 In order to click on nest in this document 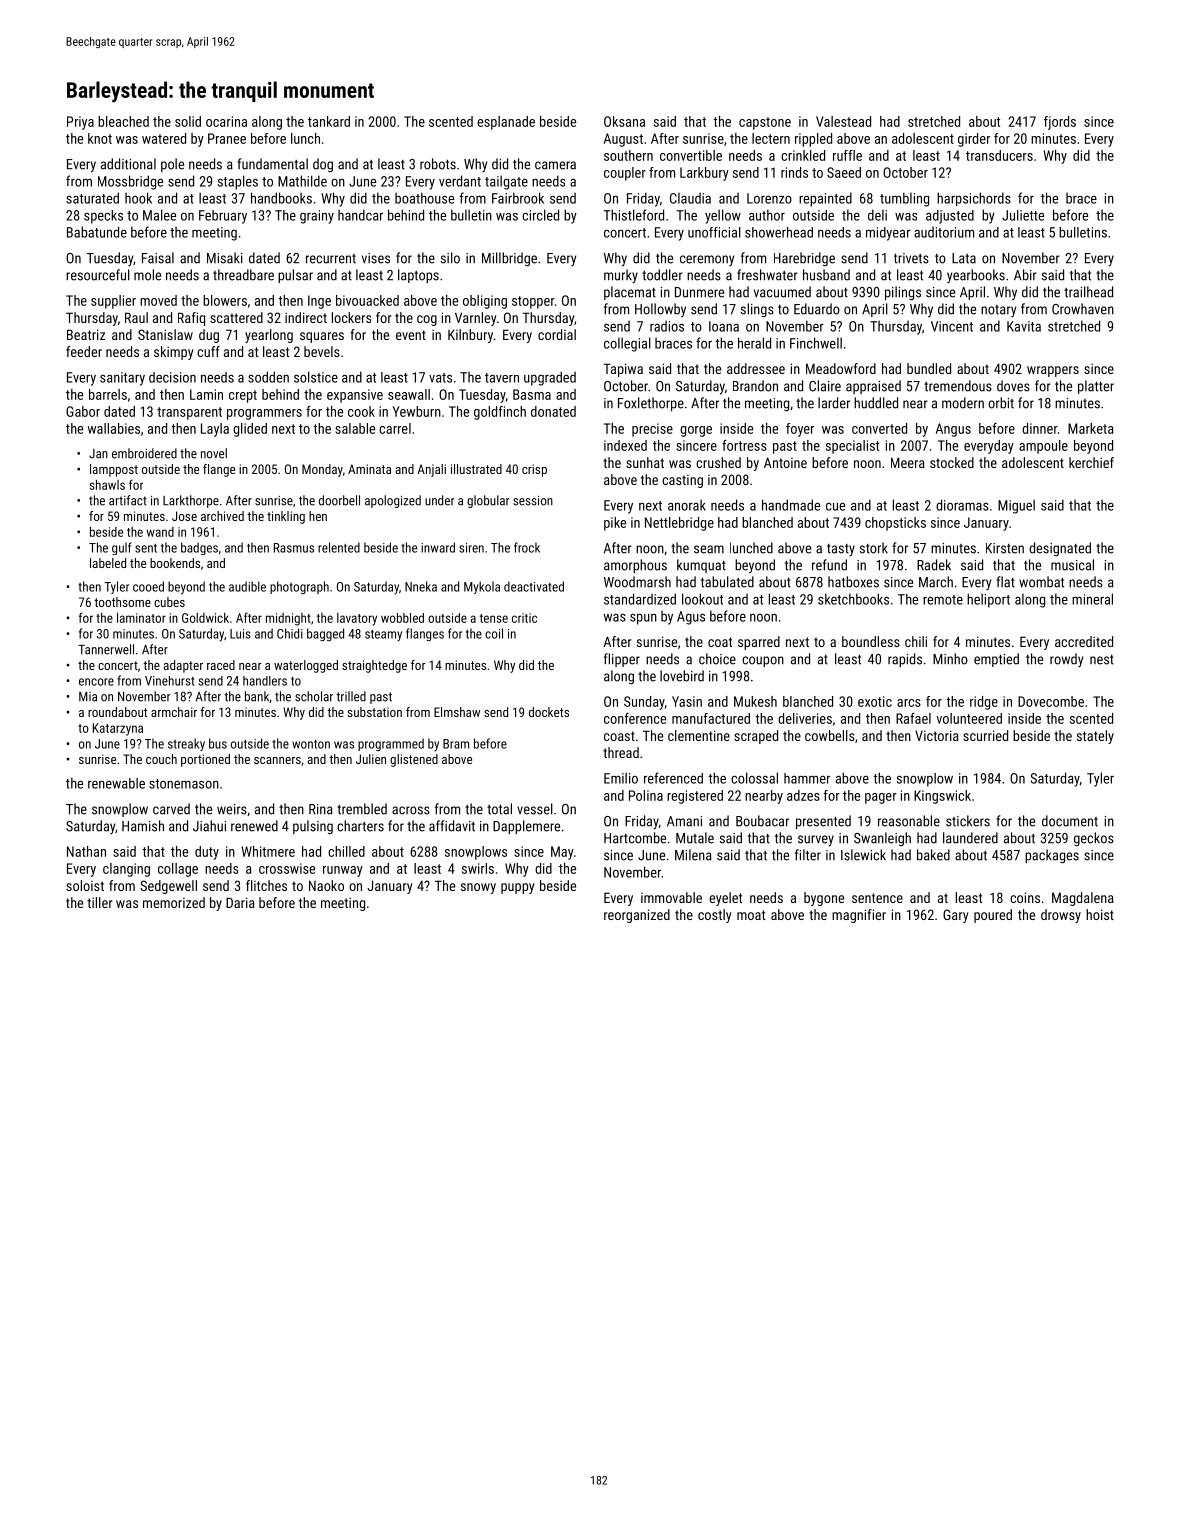, I will do `click(1102, 660)`.
